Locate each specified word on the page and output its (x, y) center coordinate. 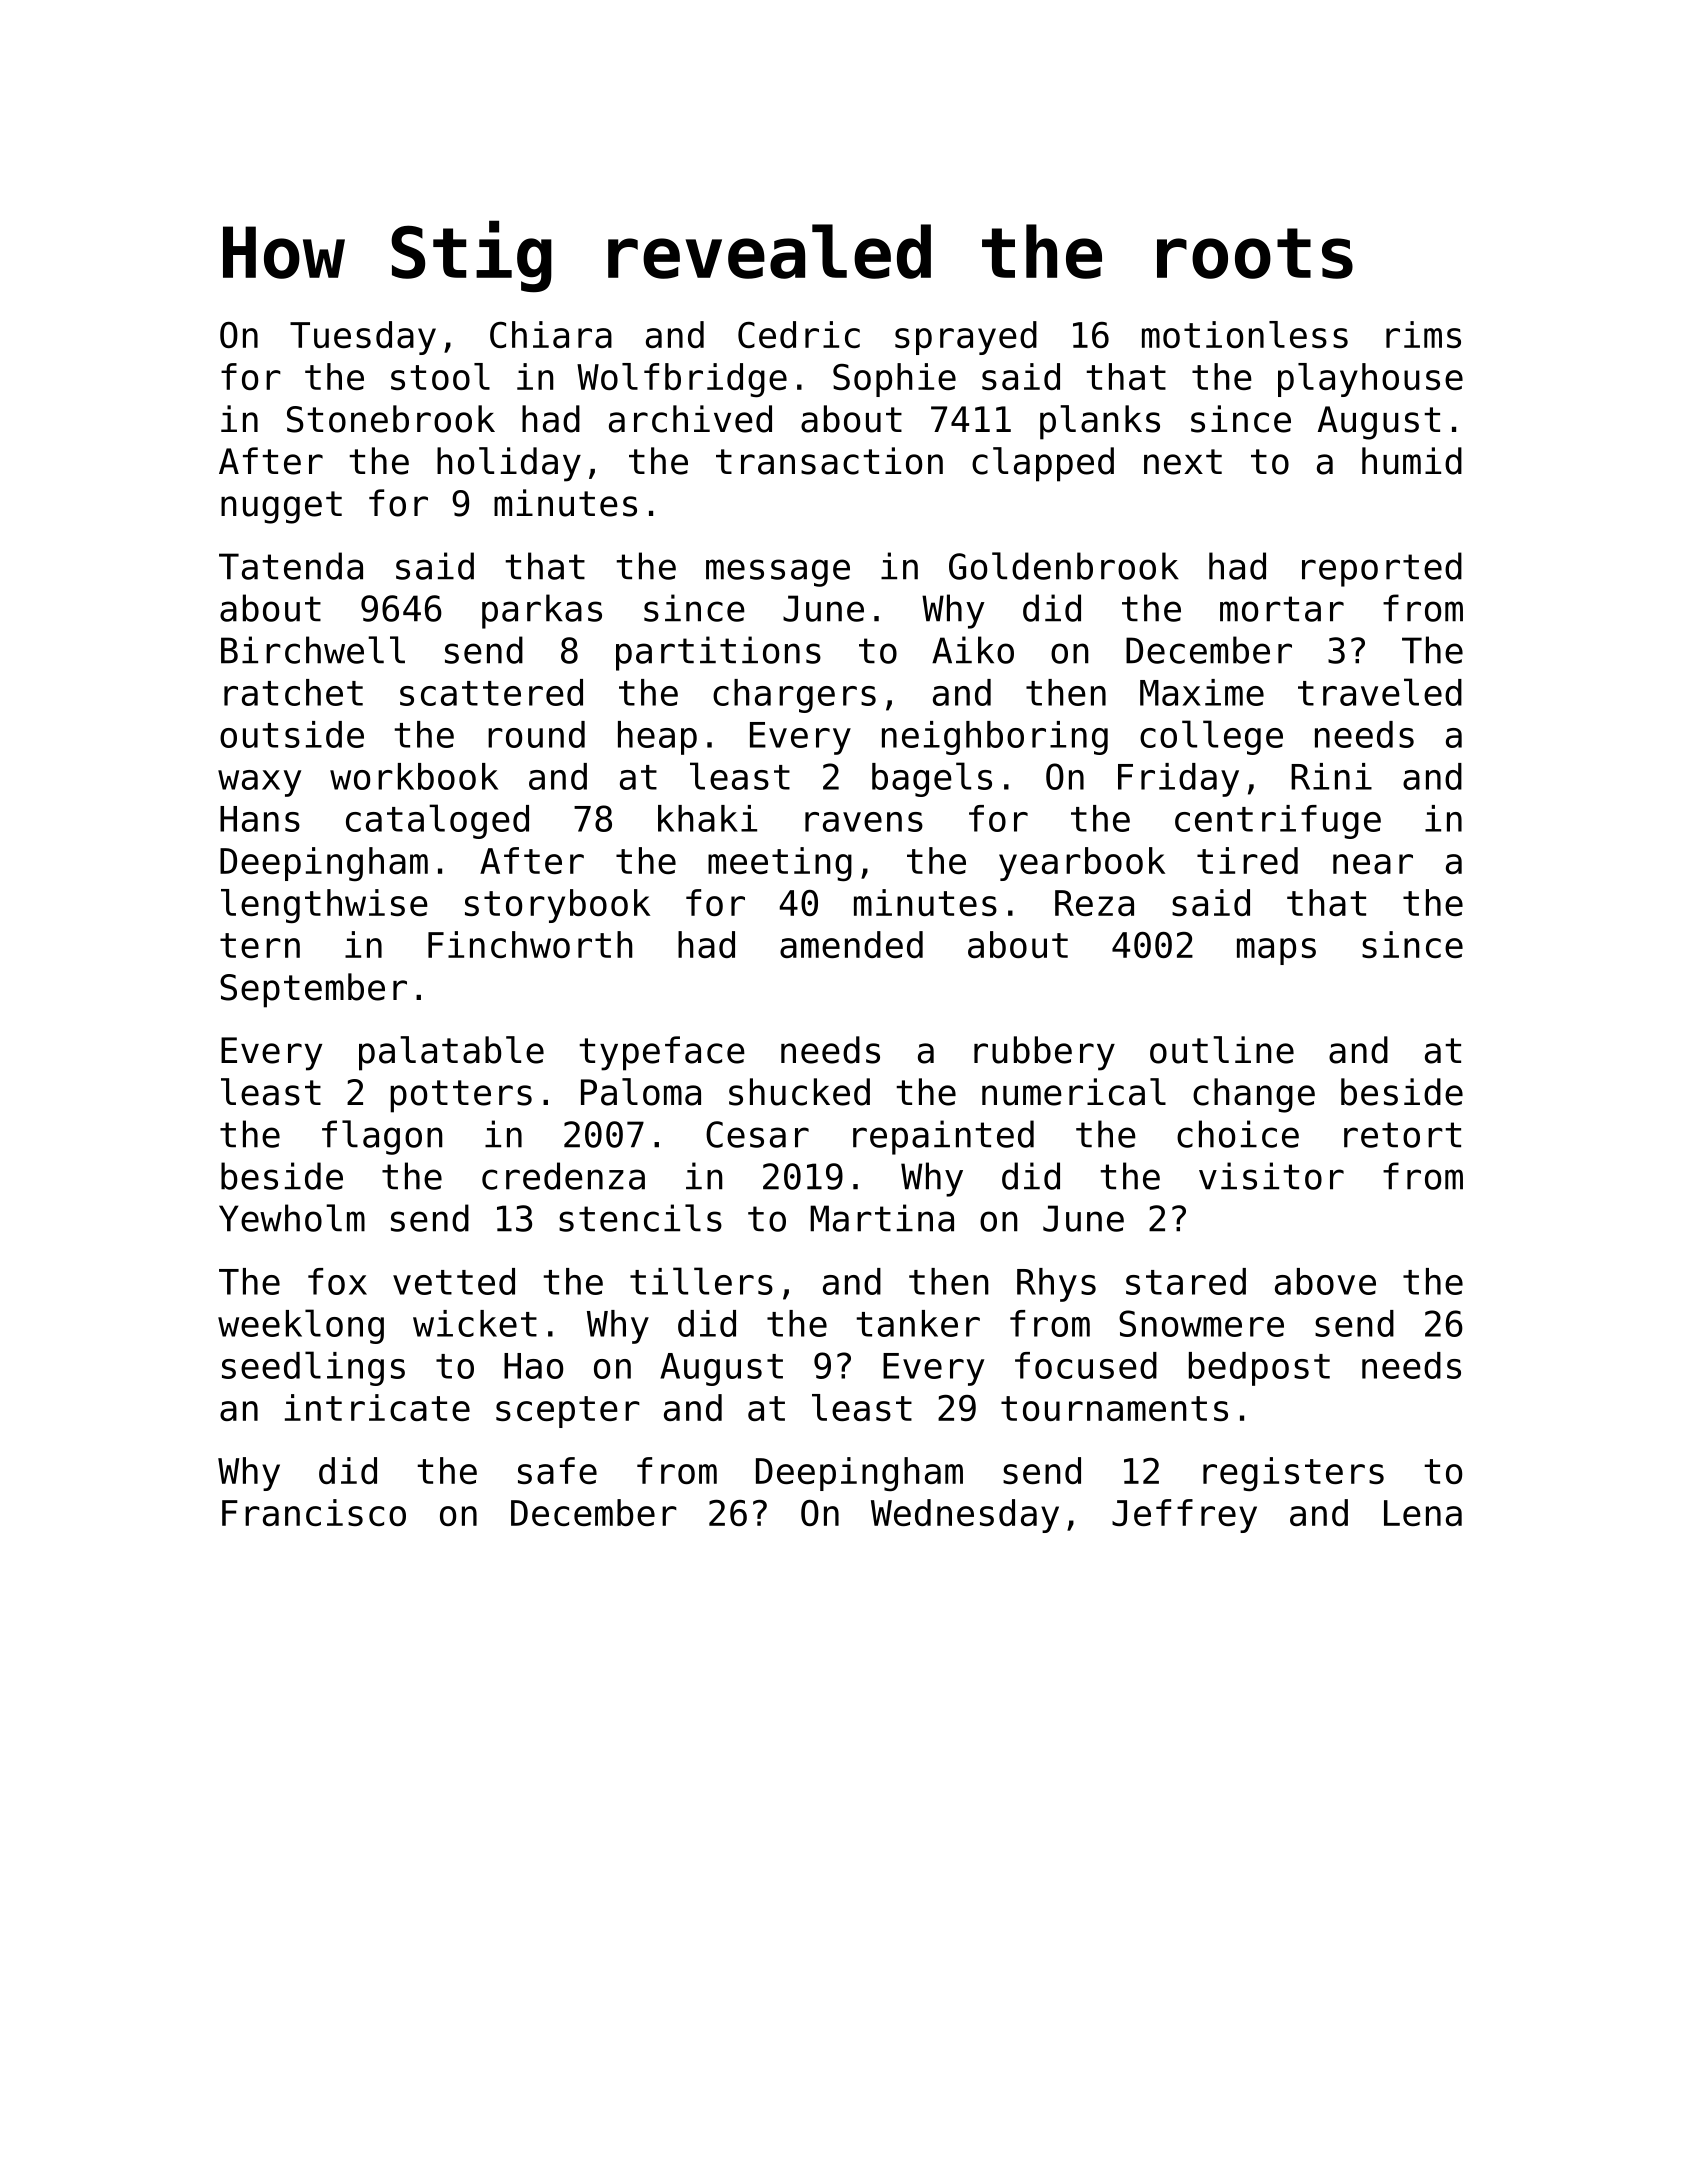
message (778, 573)
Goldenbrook (1064, 566)
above (1325, 1281)
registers (1293, 1474)
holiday (509, 464)
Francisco (314, 1512)
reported (1382, 569)
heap (657, 738)
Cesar (757, 1134)
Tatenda (291, 566)
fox (337, 1281)
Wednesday (965, 1516)
